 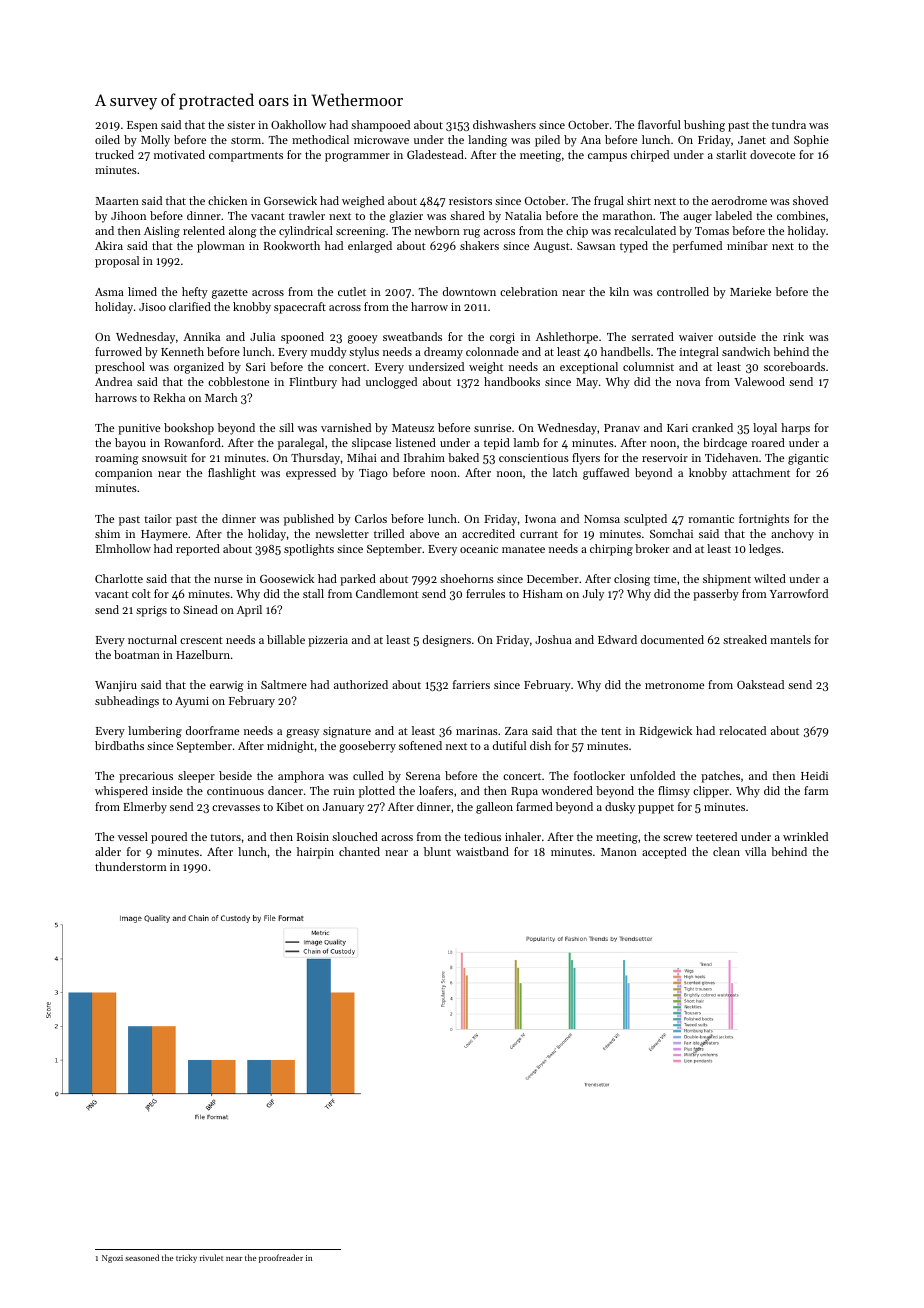 What do you see at coordinates (664, 853) in the image?
I see `accepted` at bounding box center [664, 853].
